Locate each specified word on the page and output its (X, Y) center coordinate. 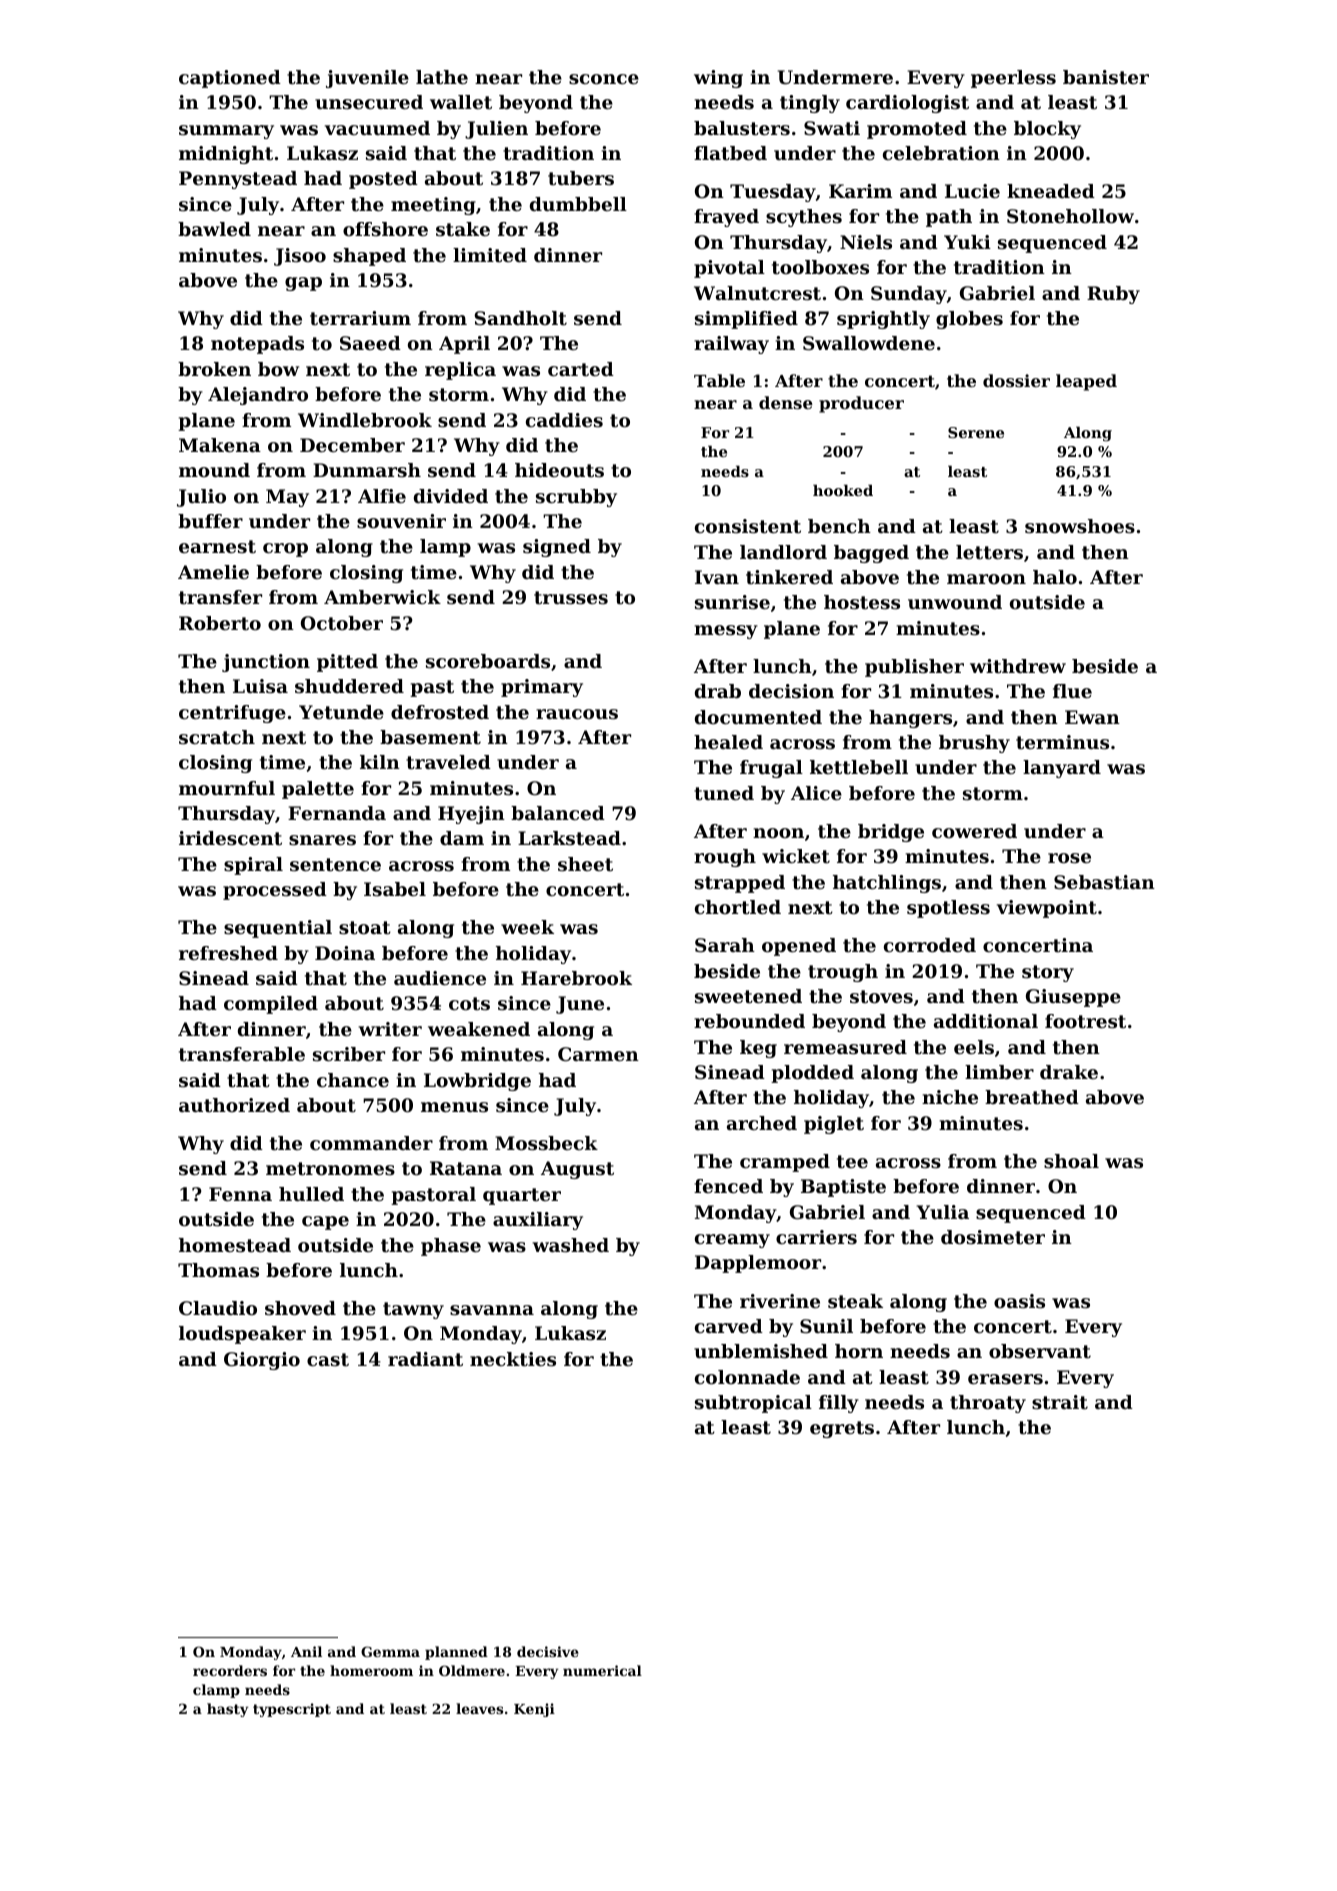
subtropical (753, 1404)
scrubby (576, 498)
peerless (1013, 79)
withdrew (1018, 666)
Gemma (390, 1651)
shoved (300, 1308)
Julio (201, 498)
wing (718, 79)
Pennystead (238, 180)
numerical (602, 1670)
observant (1040, 1351)
